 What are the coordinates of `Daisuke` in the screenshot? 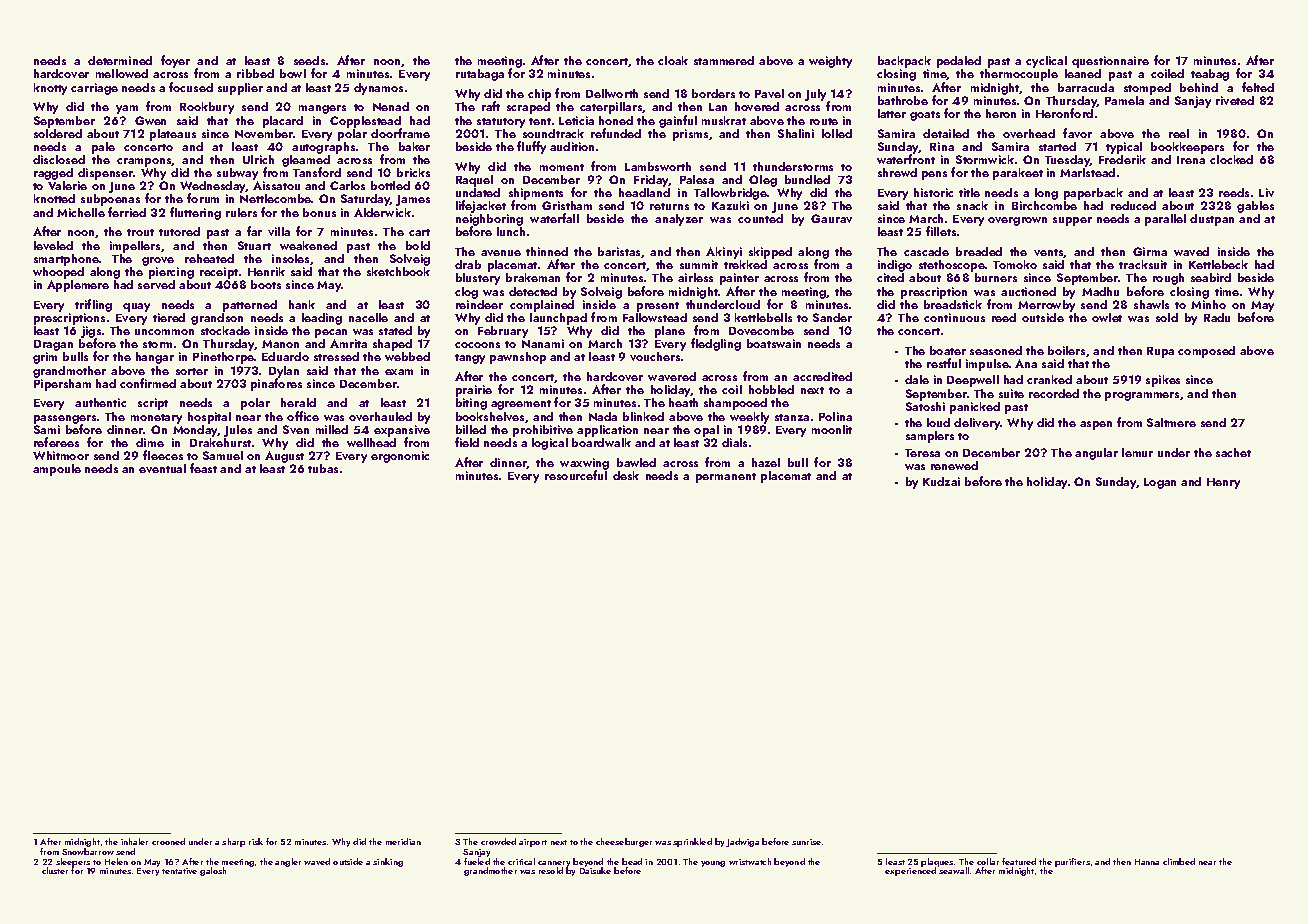 It's located at (595, 870).
